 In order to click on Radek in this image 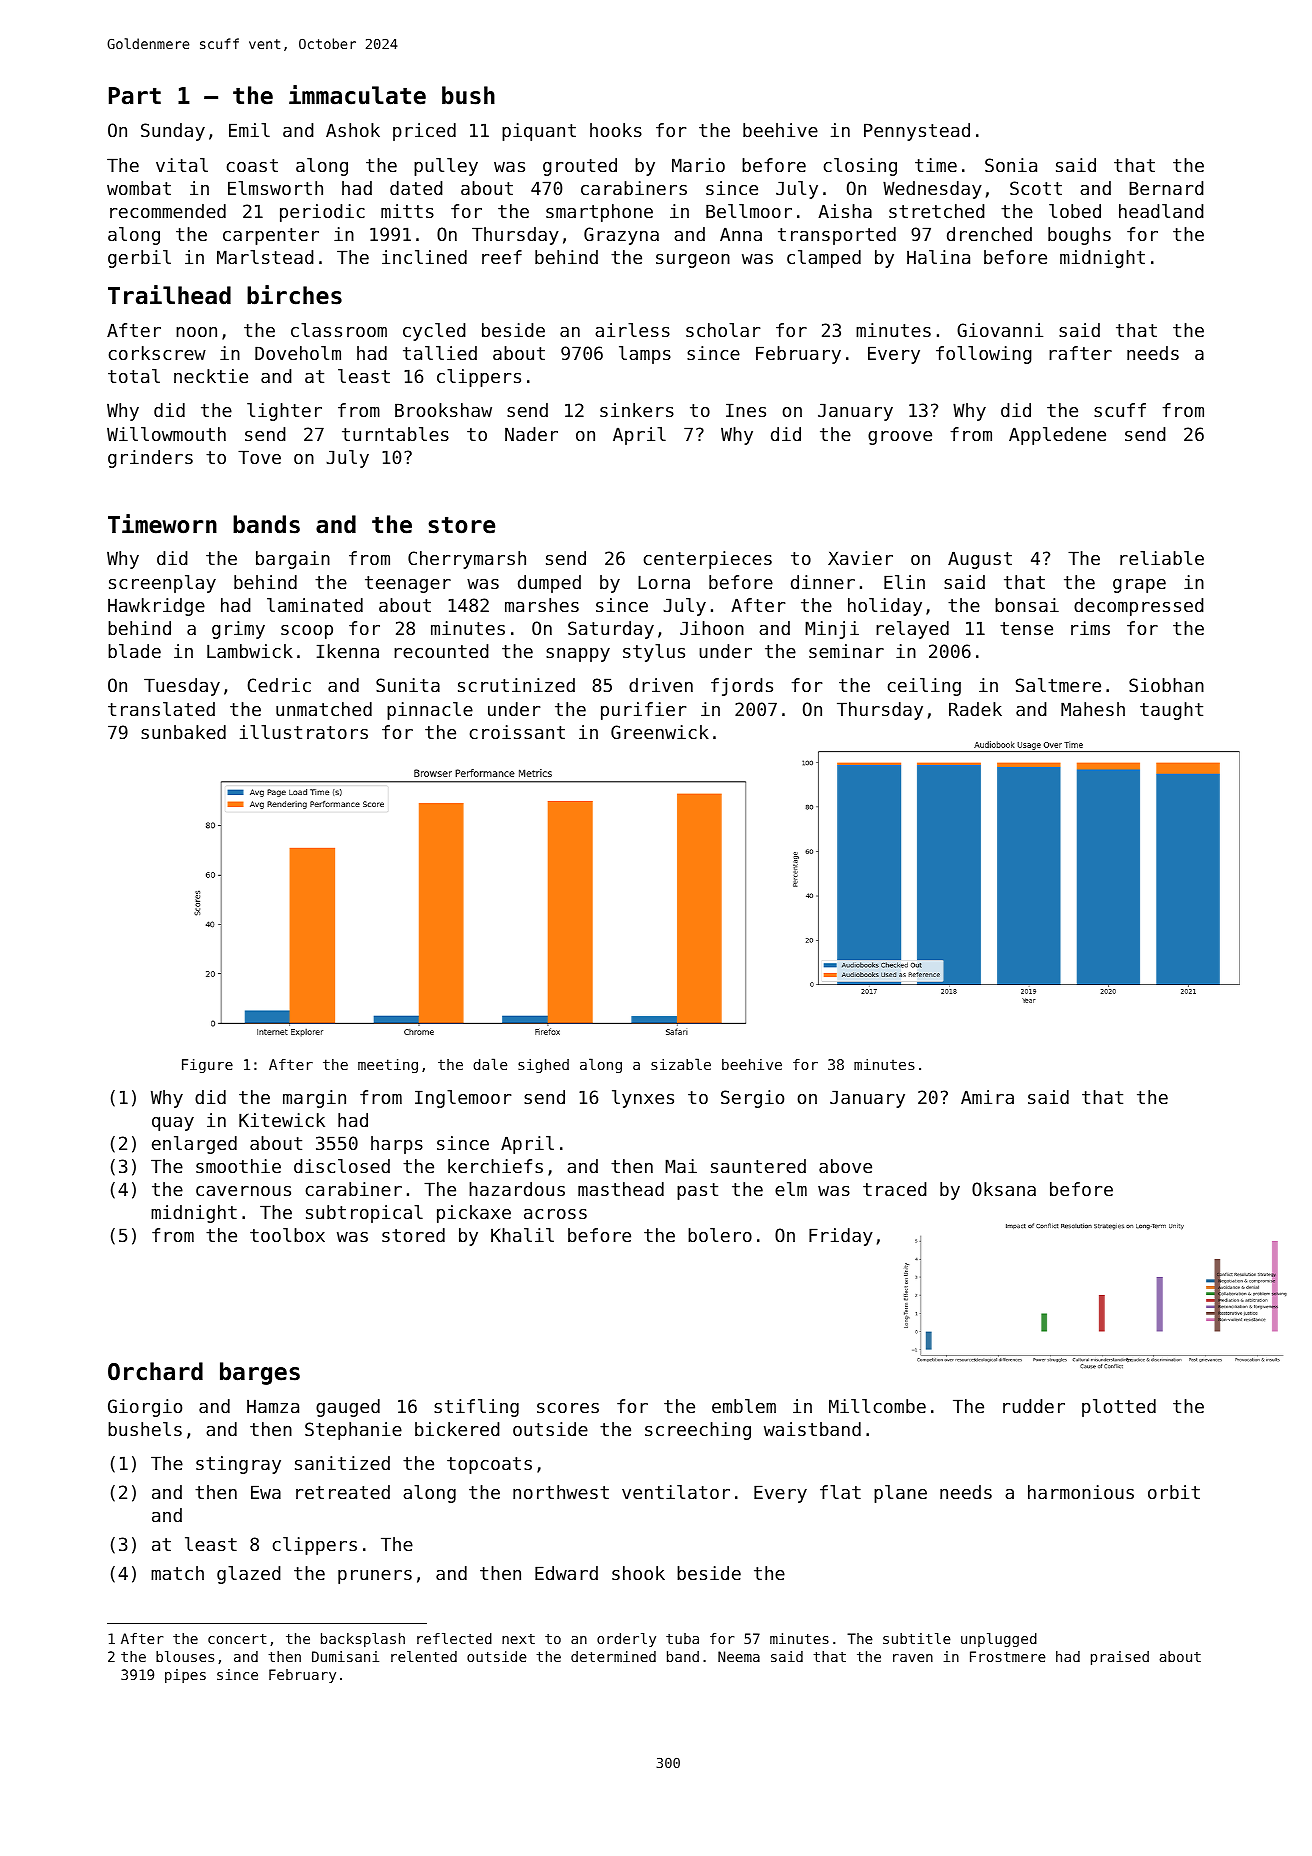, I will do `click(975, 709)`.
